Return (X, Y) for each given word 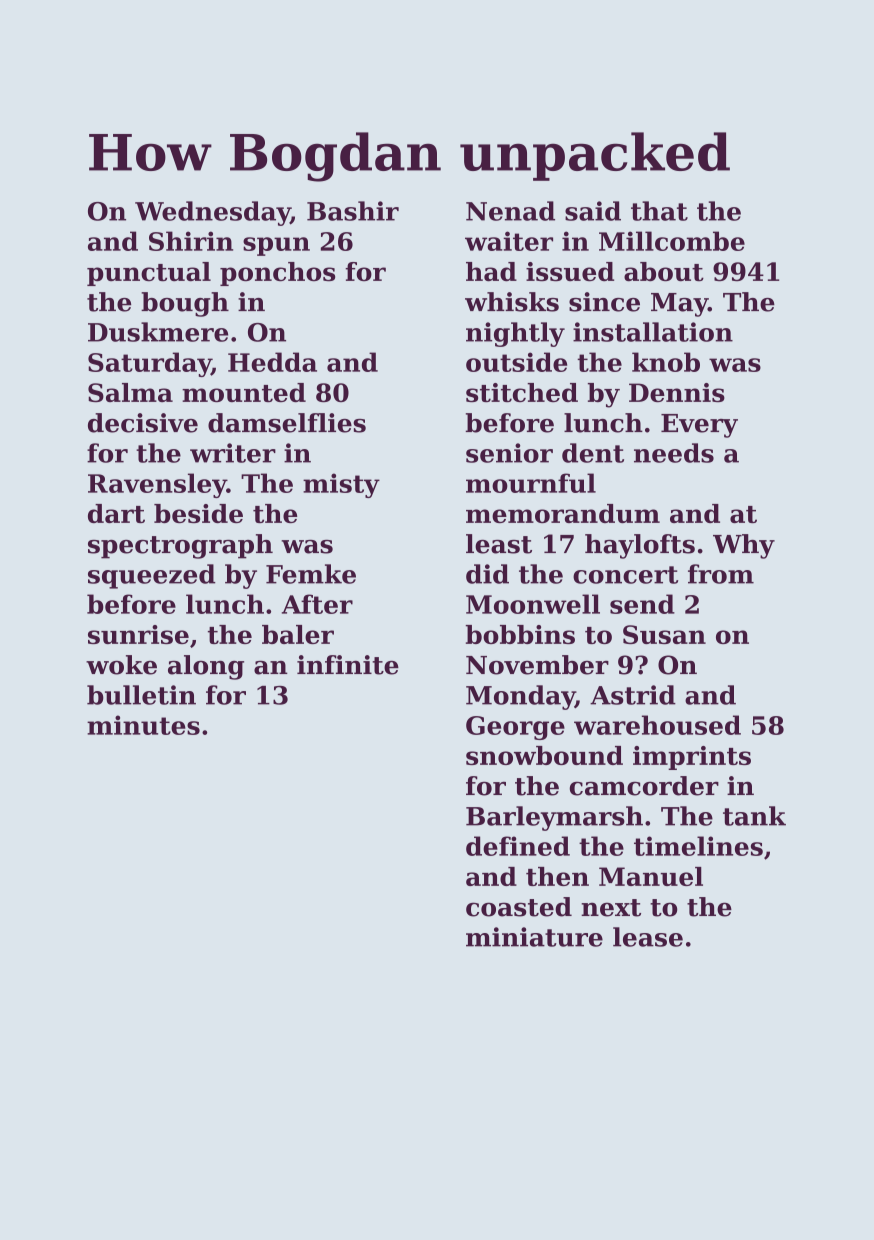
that (659, 211)
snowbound (544, 755)
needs (674, 453)
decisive (143, 423)
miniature (534, 937)
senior (509, 453)
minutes (143, 725)
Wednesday (212, 213)
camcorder (644, 786)
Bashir (353, 211)
